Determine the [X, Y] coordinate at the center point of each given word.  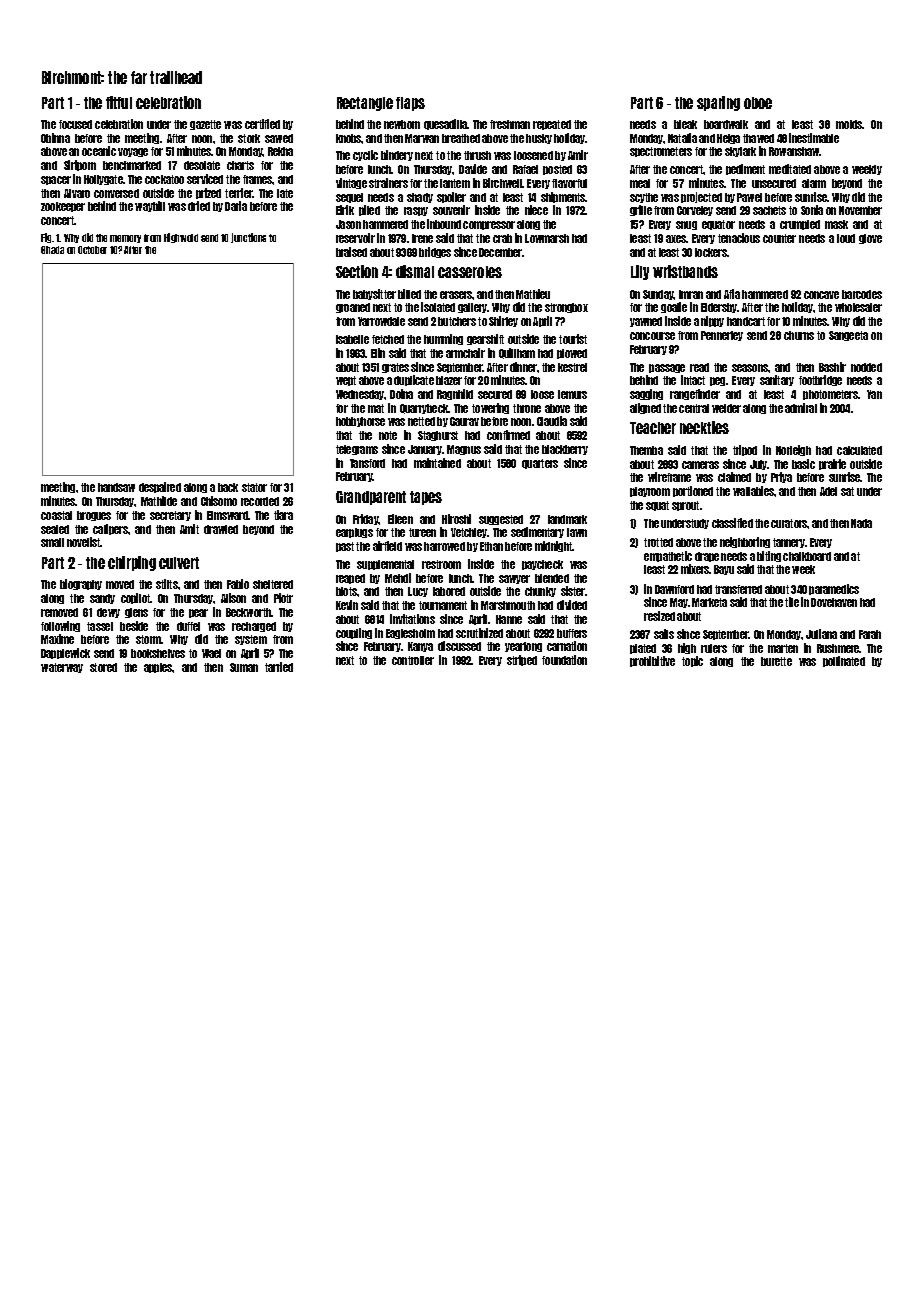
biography [81, 584]
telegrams [357, 450]
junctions [248, 238]
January [425, 450]
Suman [244, 667]
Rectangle [365, 104]
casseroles [470, 272]
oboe [758, 103]
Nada [861, 523]
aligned [645, 408]
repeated [552, 125]
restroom [441, 564]
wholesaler [858, 307]
